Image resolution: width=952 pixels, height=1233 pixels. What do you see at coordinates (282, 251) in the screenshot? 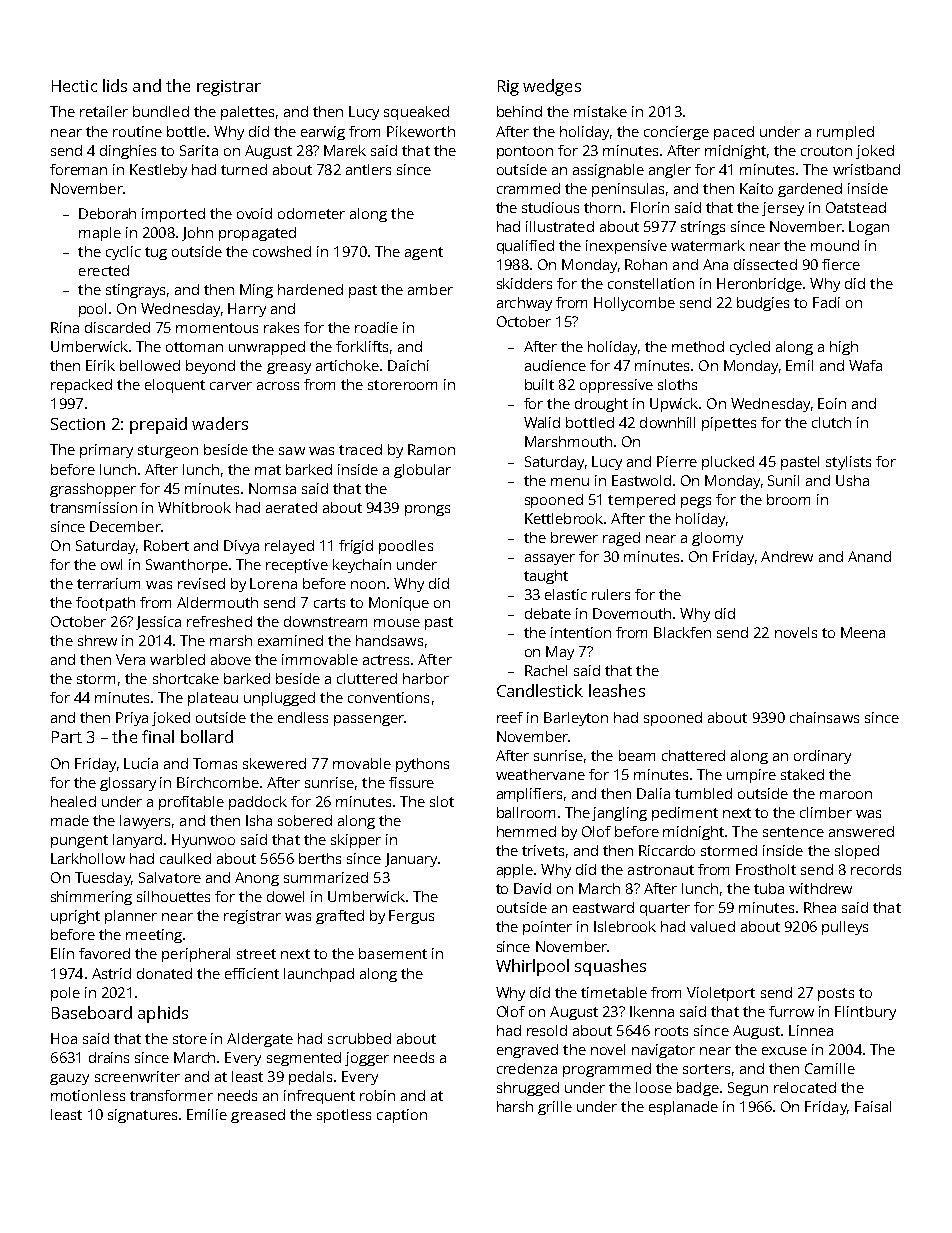
I see `cowshed` at bounding box center [282, 251].
